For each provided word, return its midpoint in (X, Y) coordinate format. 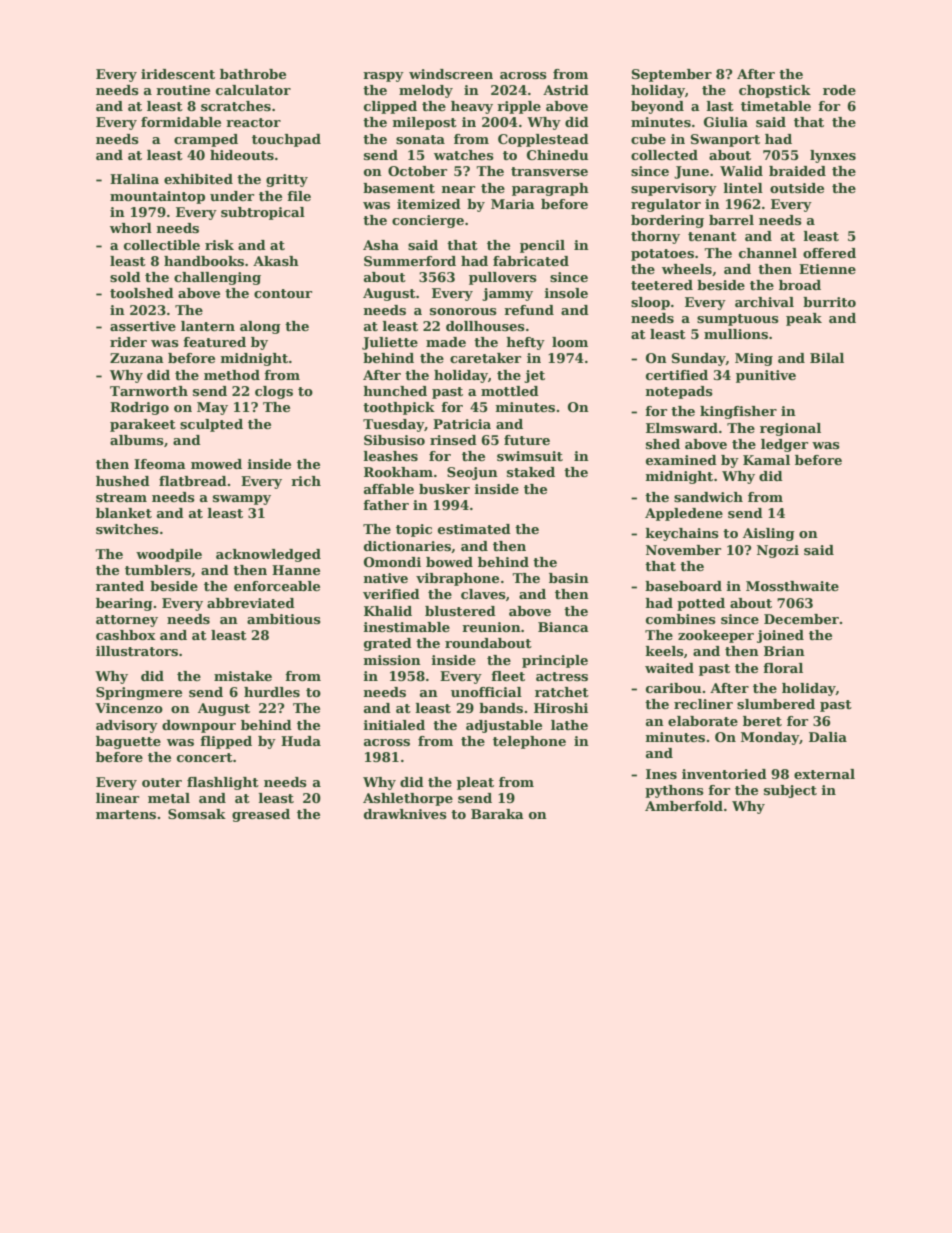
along (260, 327)
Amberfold (684, 806)
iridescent (178, 74)
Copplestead (543, 140)
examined (681, 460)
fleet (508, 676)
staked (531, 472)
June (691, 172)
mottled (510, 391)
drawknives (405, 814)
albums (137, 440)
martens (126, 814)
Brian (784, 651)
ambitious (284, 619)
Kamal (766, 460)
